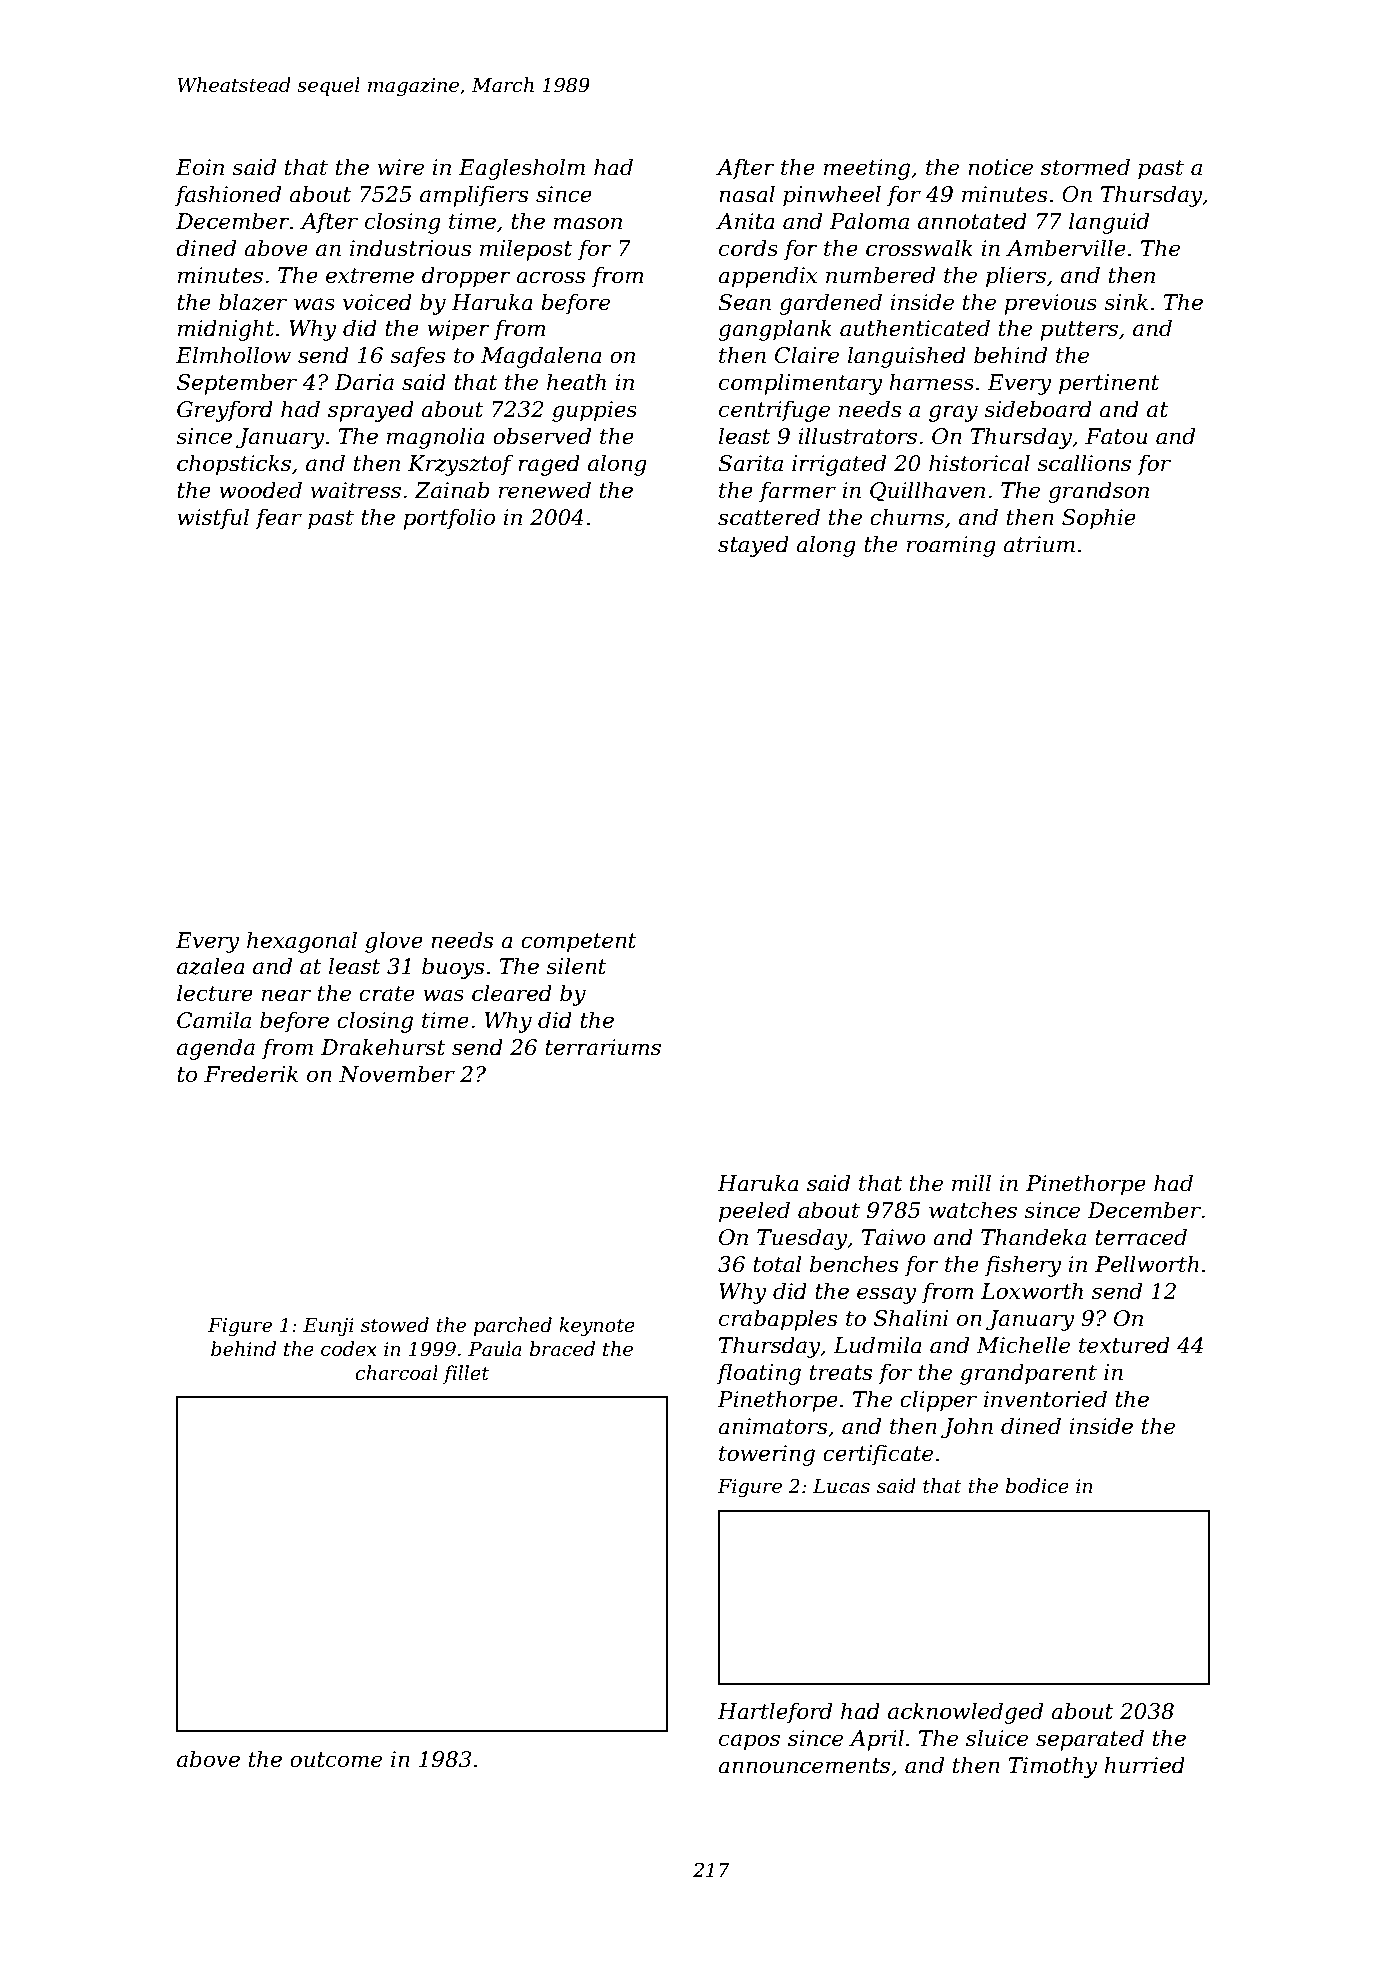 The height and width of the image is (1969, 1386). What do you see at coordinates (754, 1212) in the image?
I see `peeled` at bounding box center [754, 1212].
